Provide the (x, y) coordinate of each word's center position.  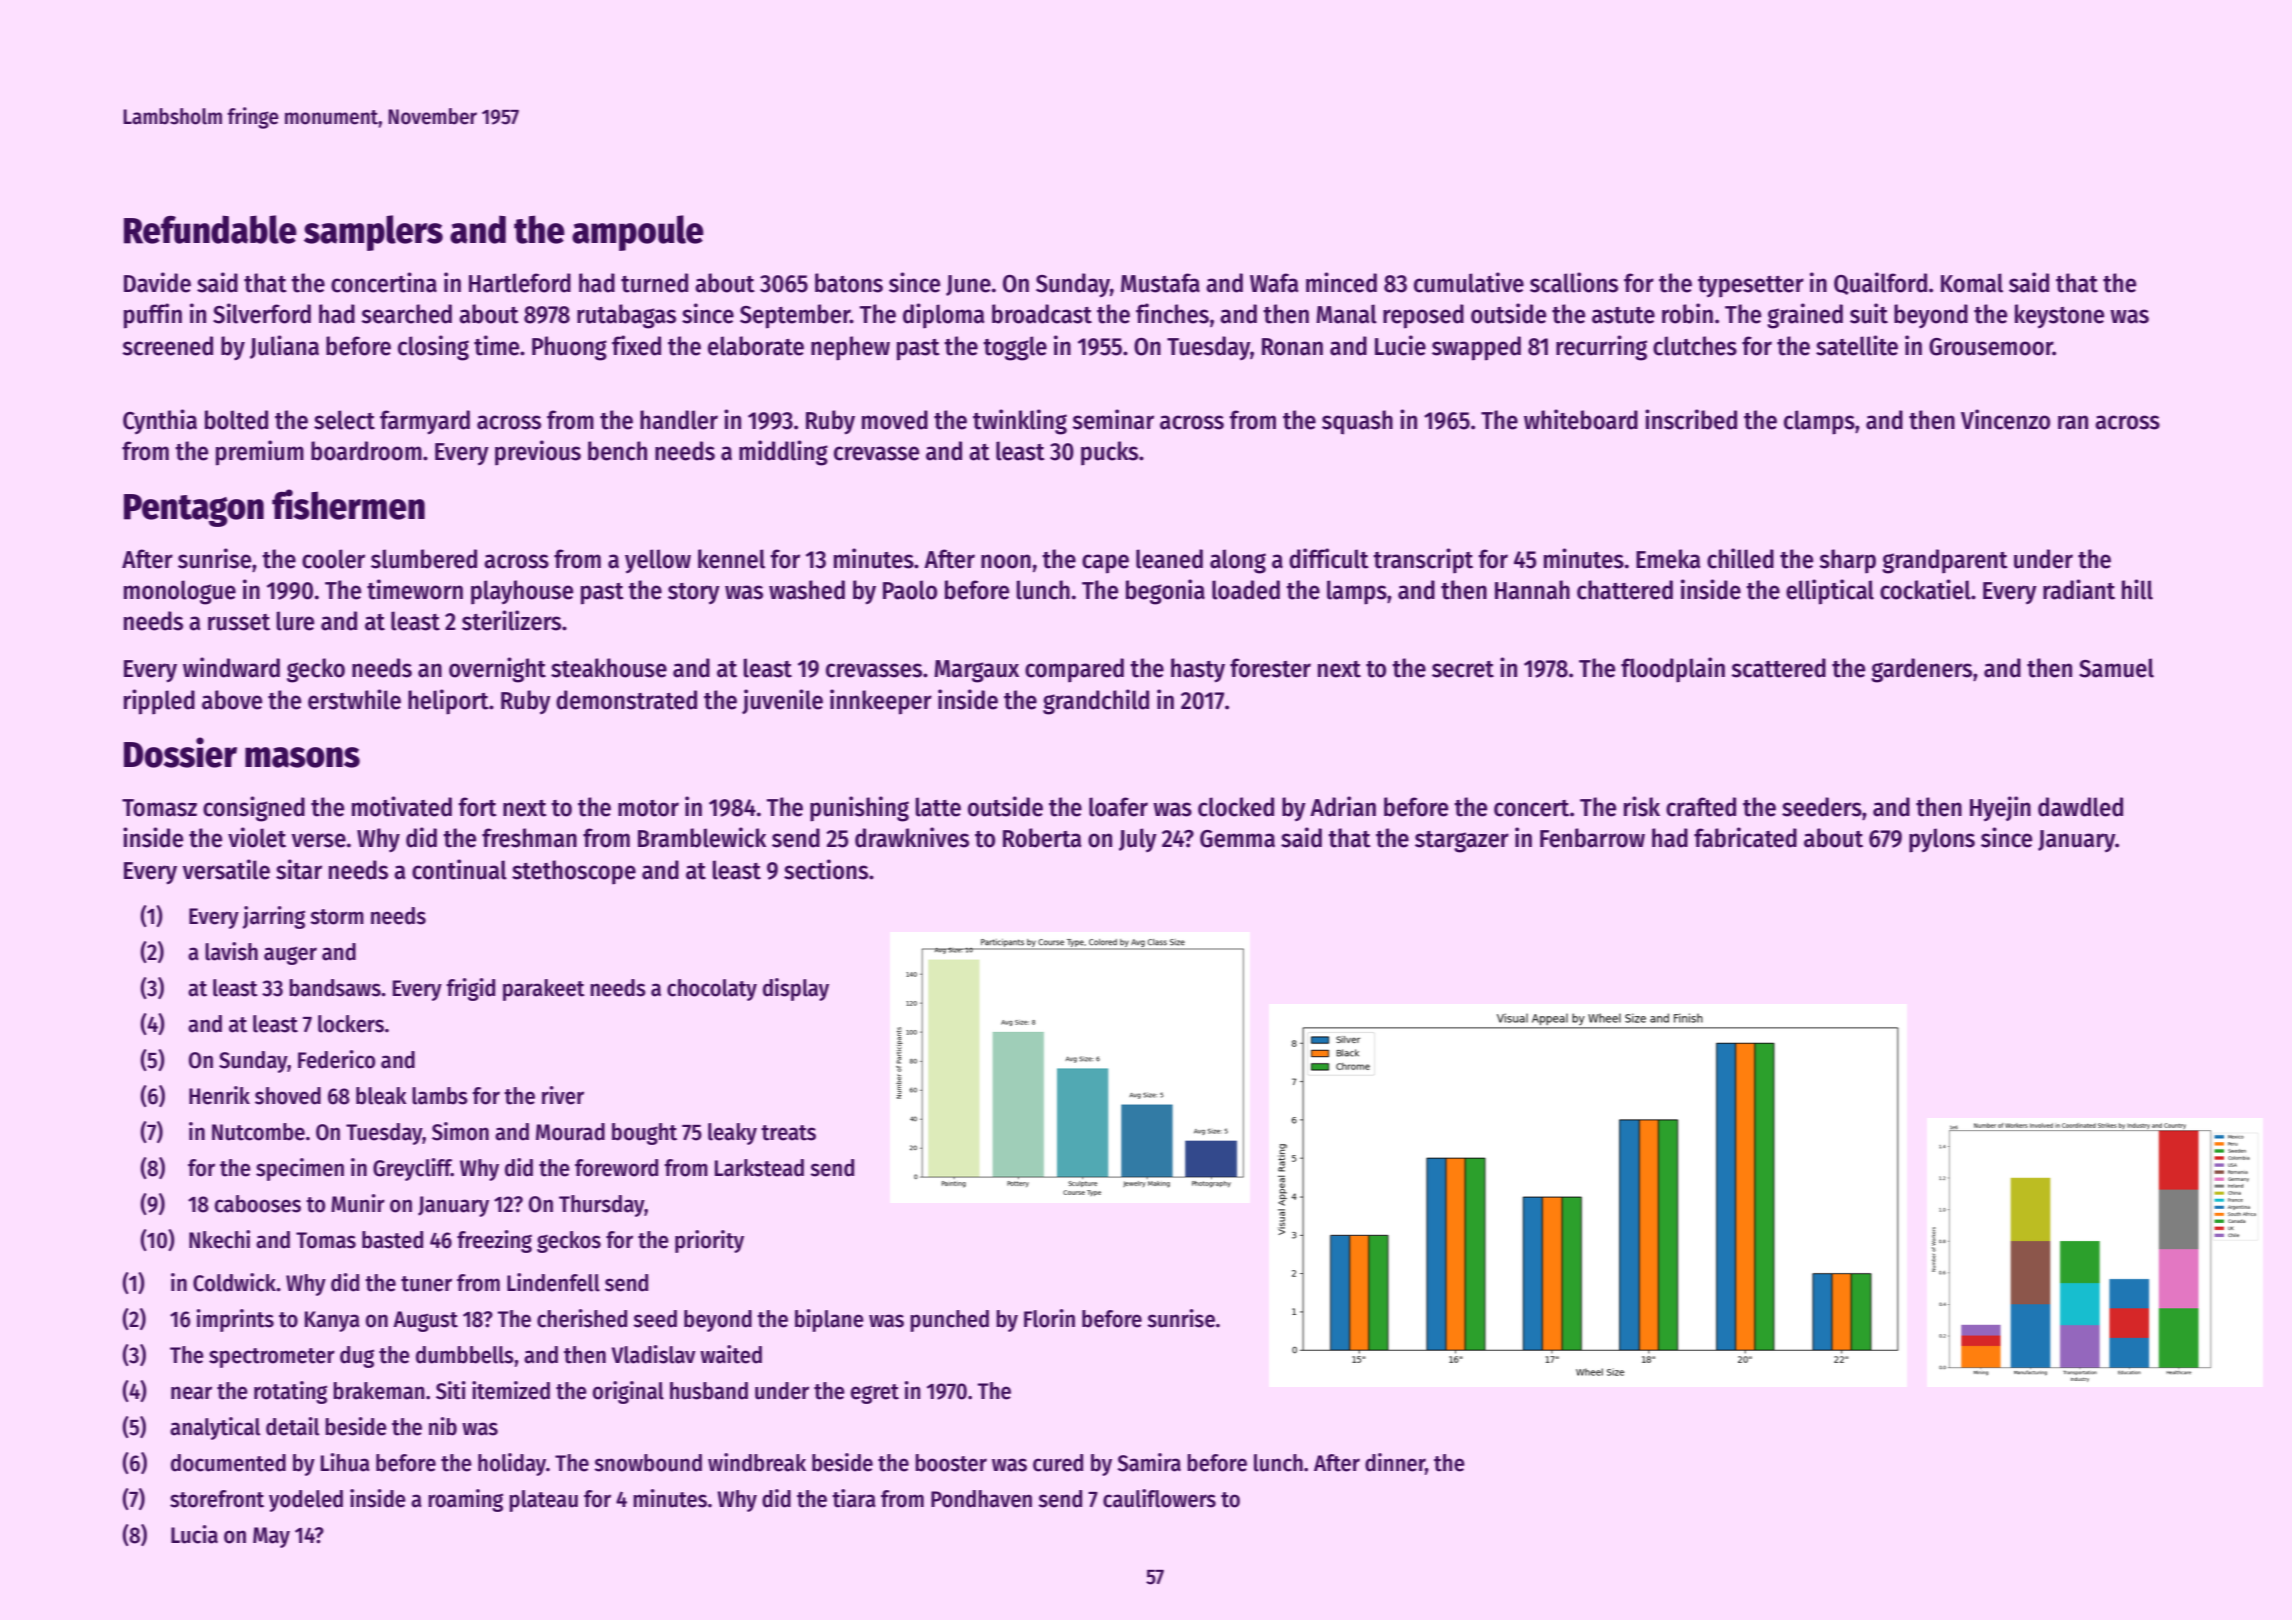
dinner (1395, 1462)
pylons (1942, 840)
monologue (180, 592)
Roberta (1042, 838)
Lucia (194, 1534)
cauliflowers (1159, 1498)
